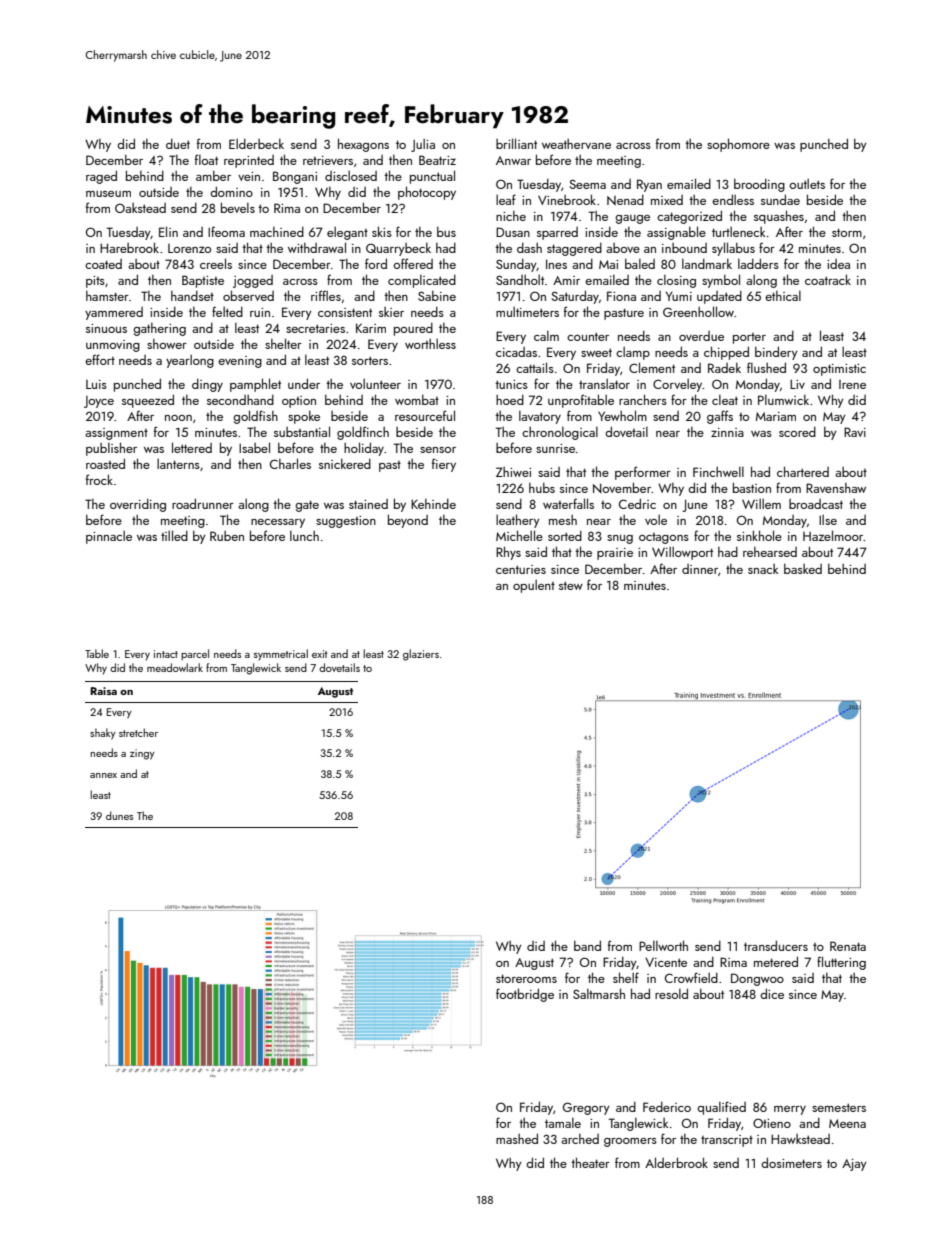 This screenshot has width=952, height=1233. Describe the element at coordinates (517, 1138) in the screenshot. I see `mashed` at that location.
